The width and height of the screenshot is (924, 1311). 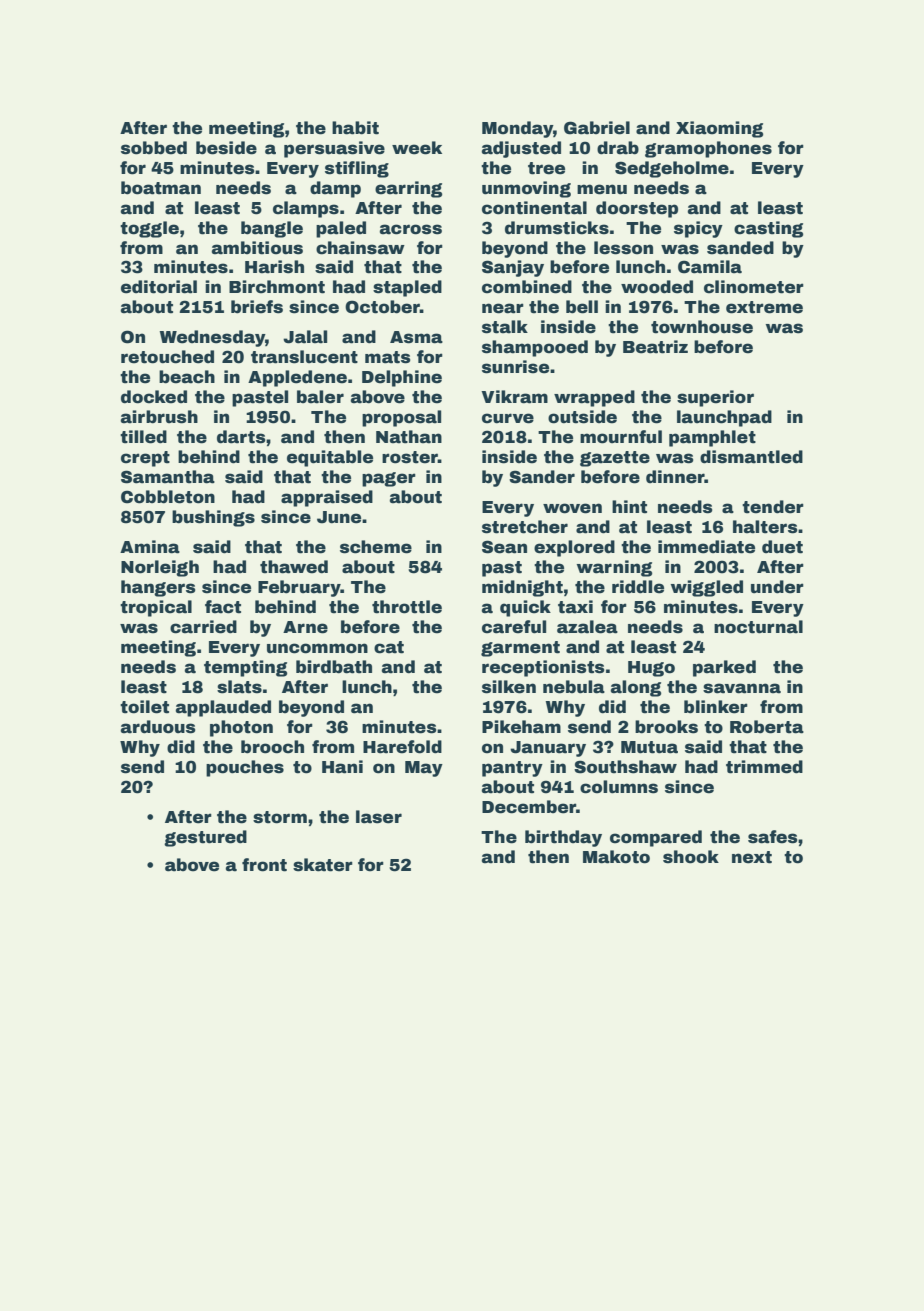 I want to click on earring, so click(x=408, y=189).
